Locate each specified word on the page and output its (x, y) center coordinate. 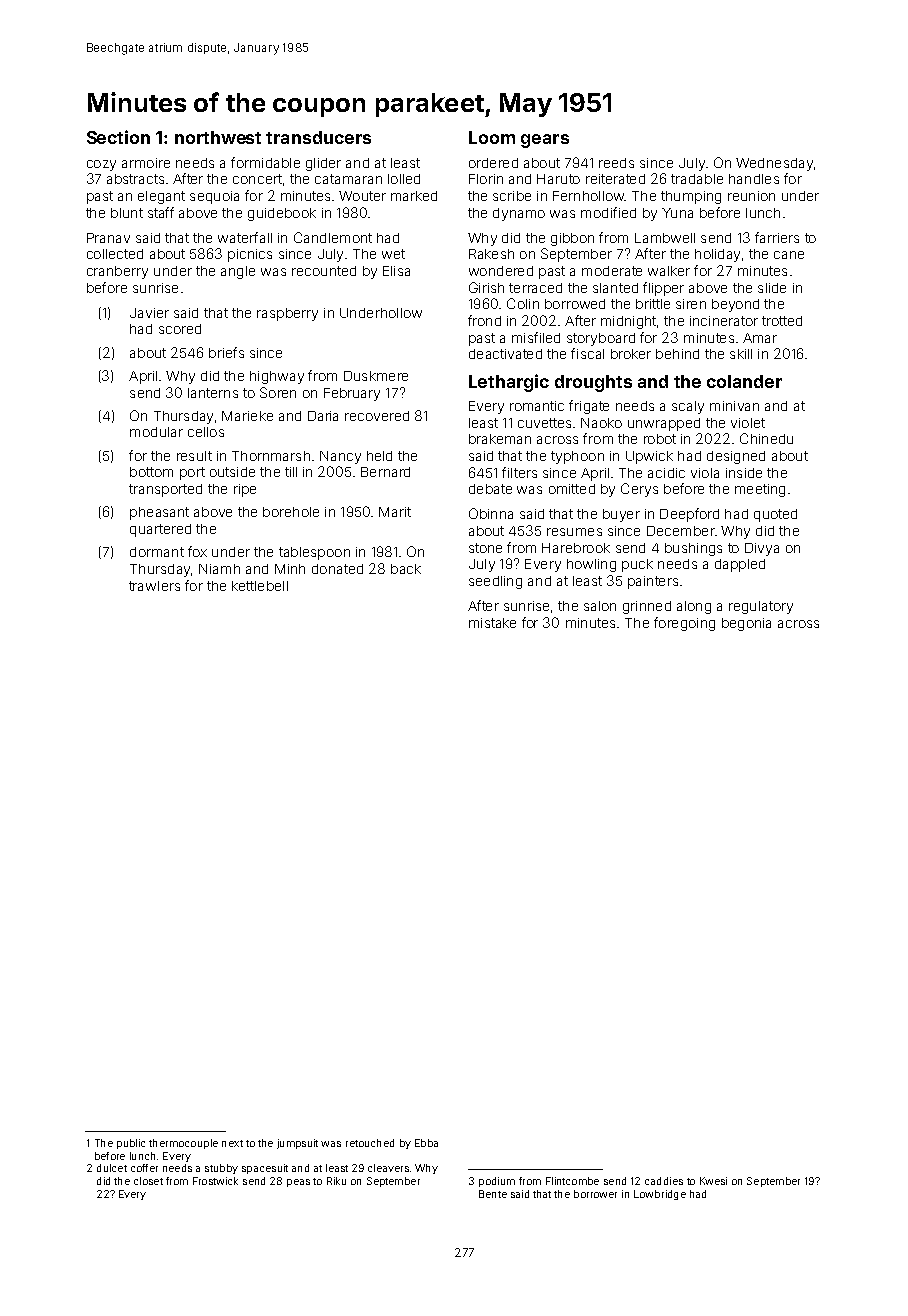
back (406, 569)
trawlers (154, 586)
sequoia (214, 197)
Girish (486, 287)
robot (660, 439)
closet (148, 1181)
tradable (697, 179)
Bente (493, 1194)
